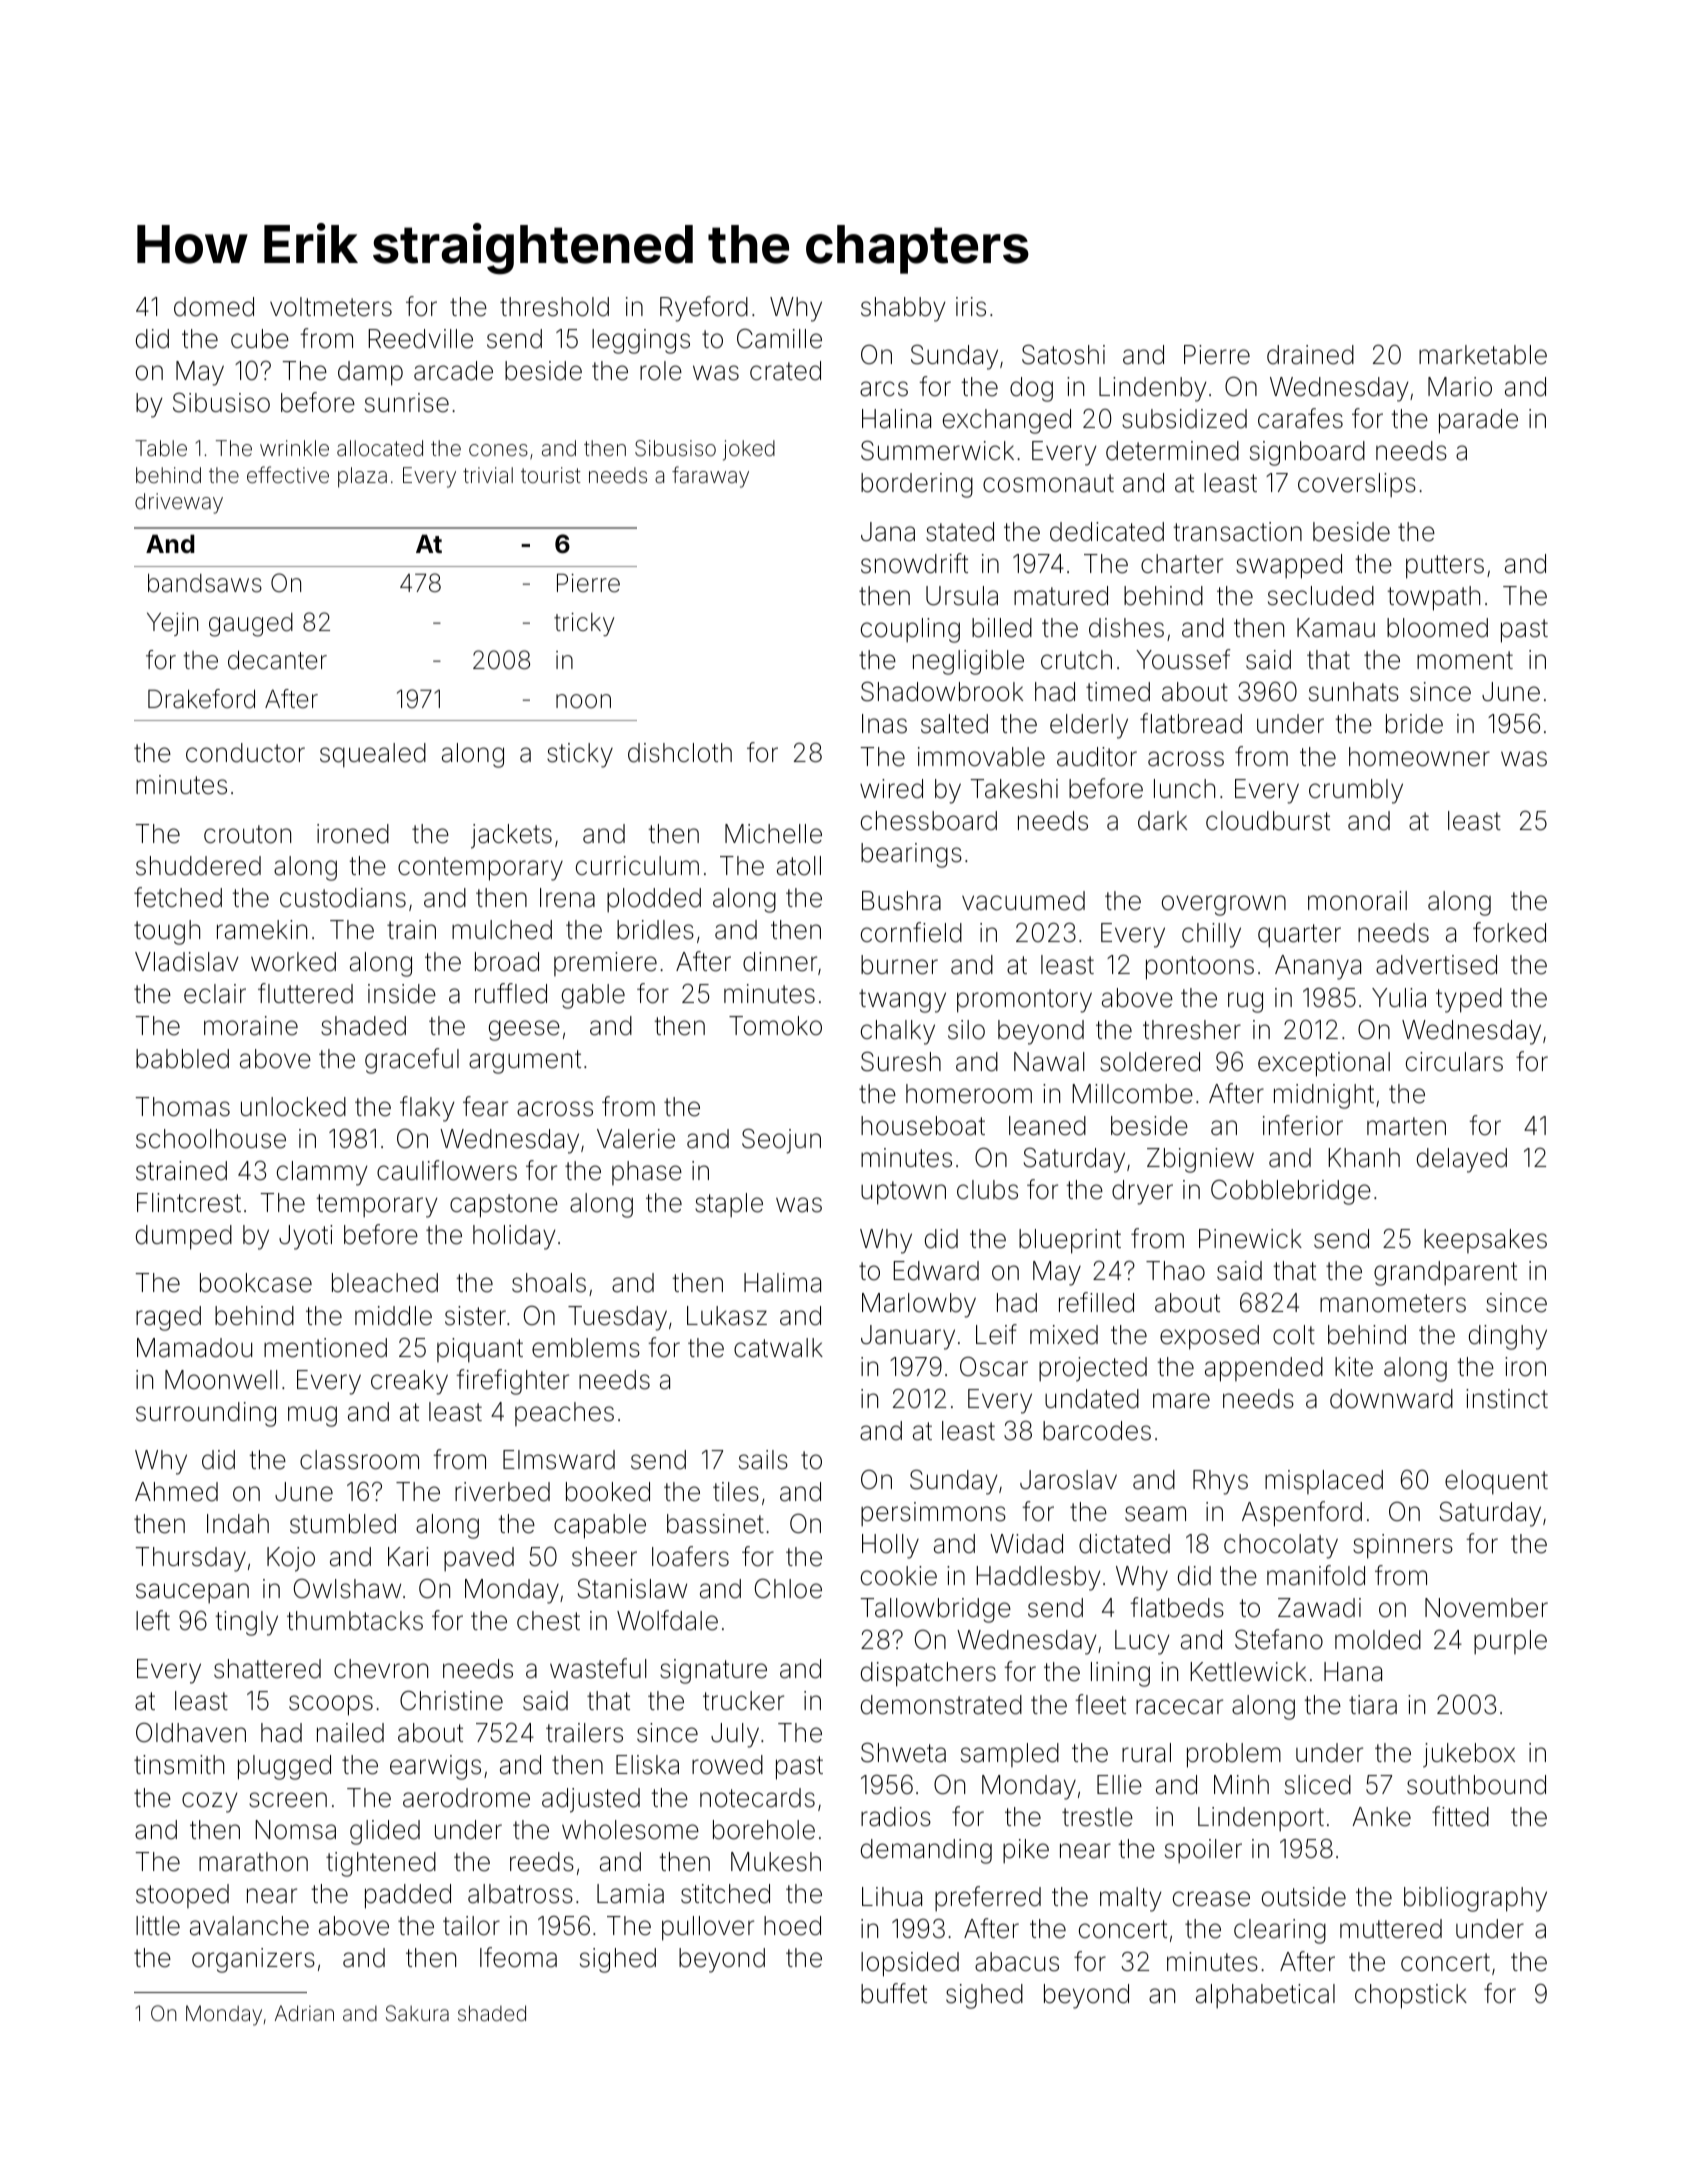 The image size is (1683, 2178). Describe the element at coordinates (343, 898) in the screenshot. I see `custodians` at that location.
